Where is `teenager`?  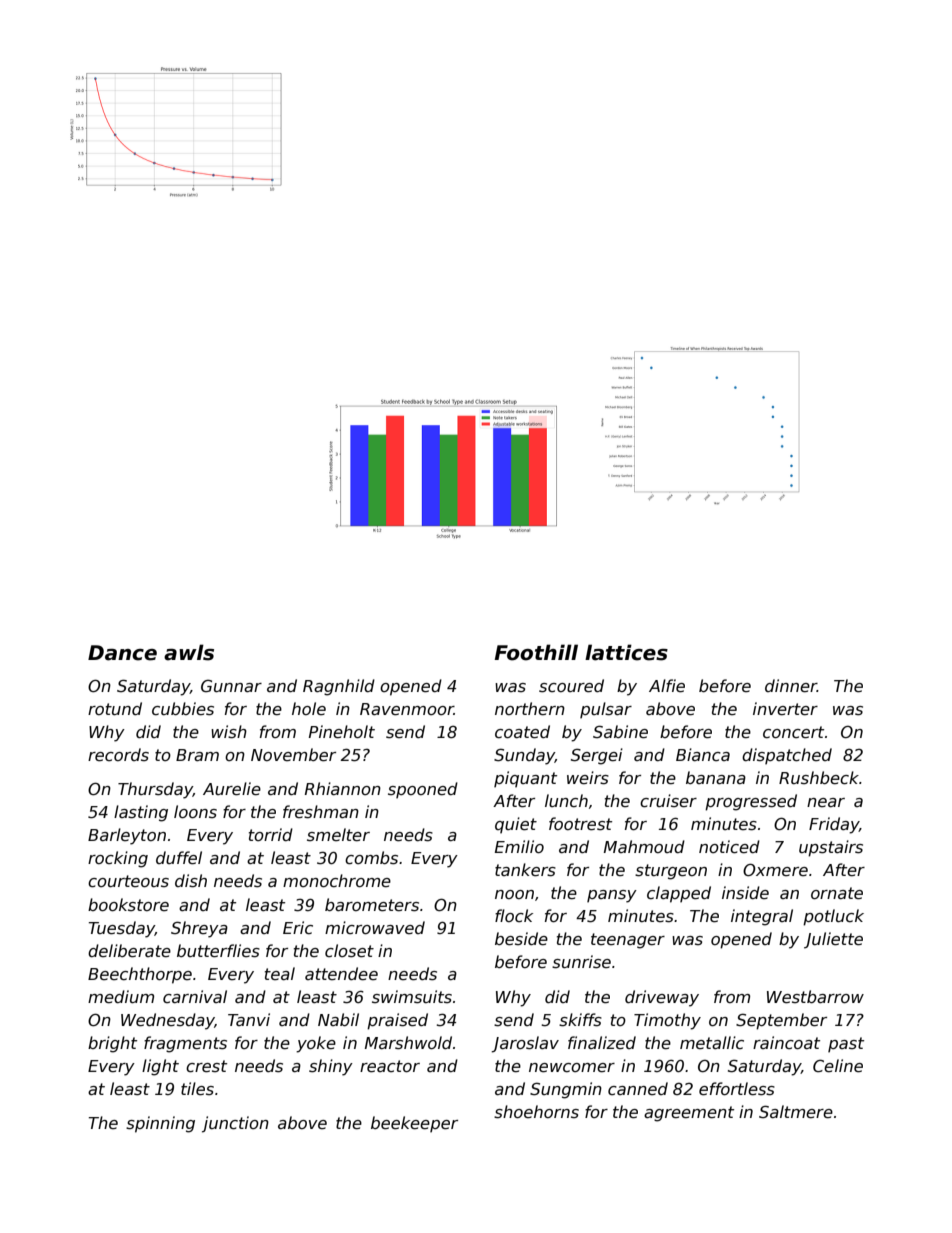 teenager is located at coordinates (628, 941).
